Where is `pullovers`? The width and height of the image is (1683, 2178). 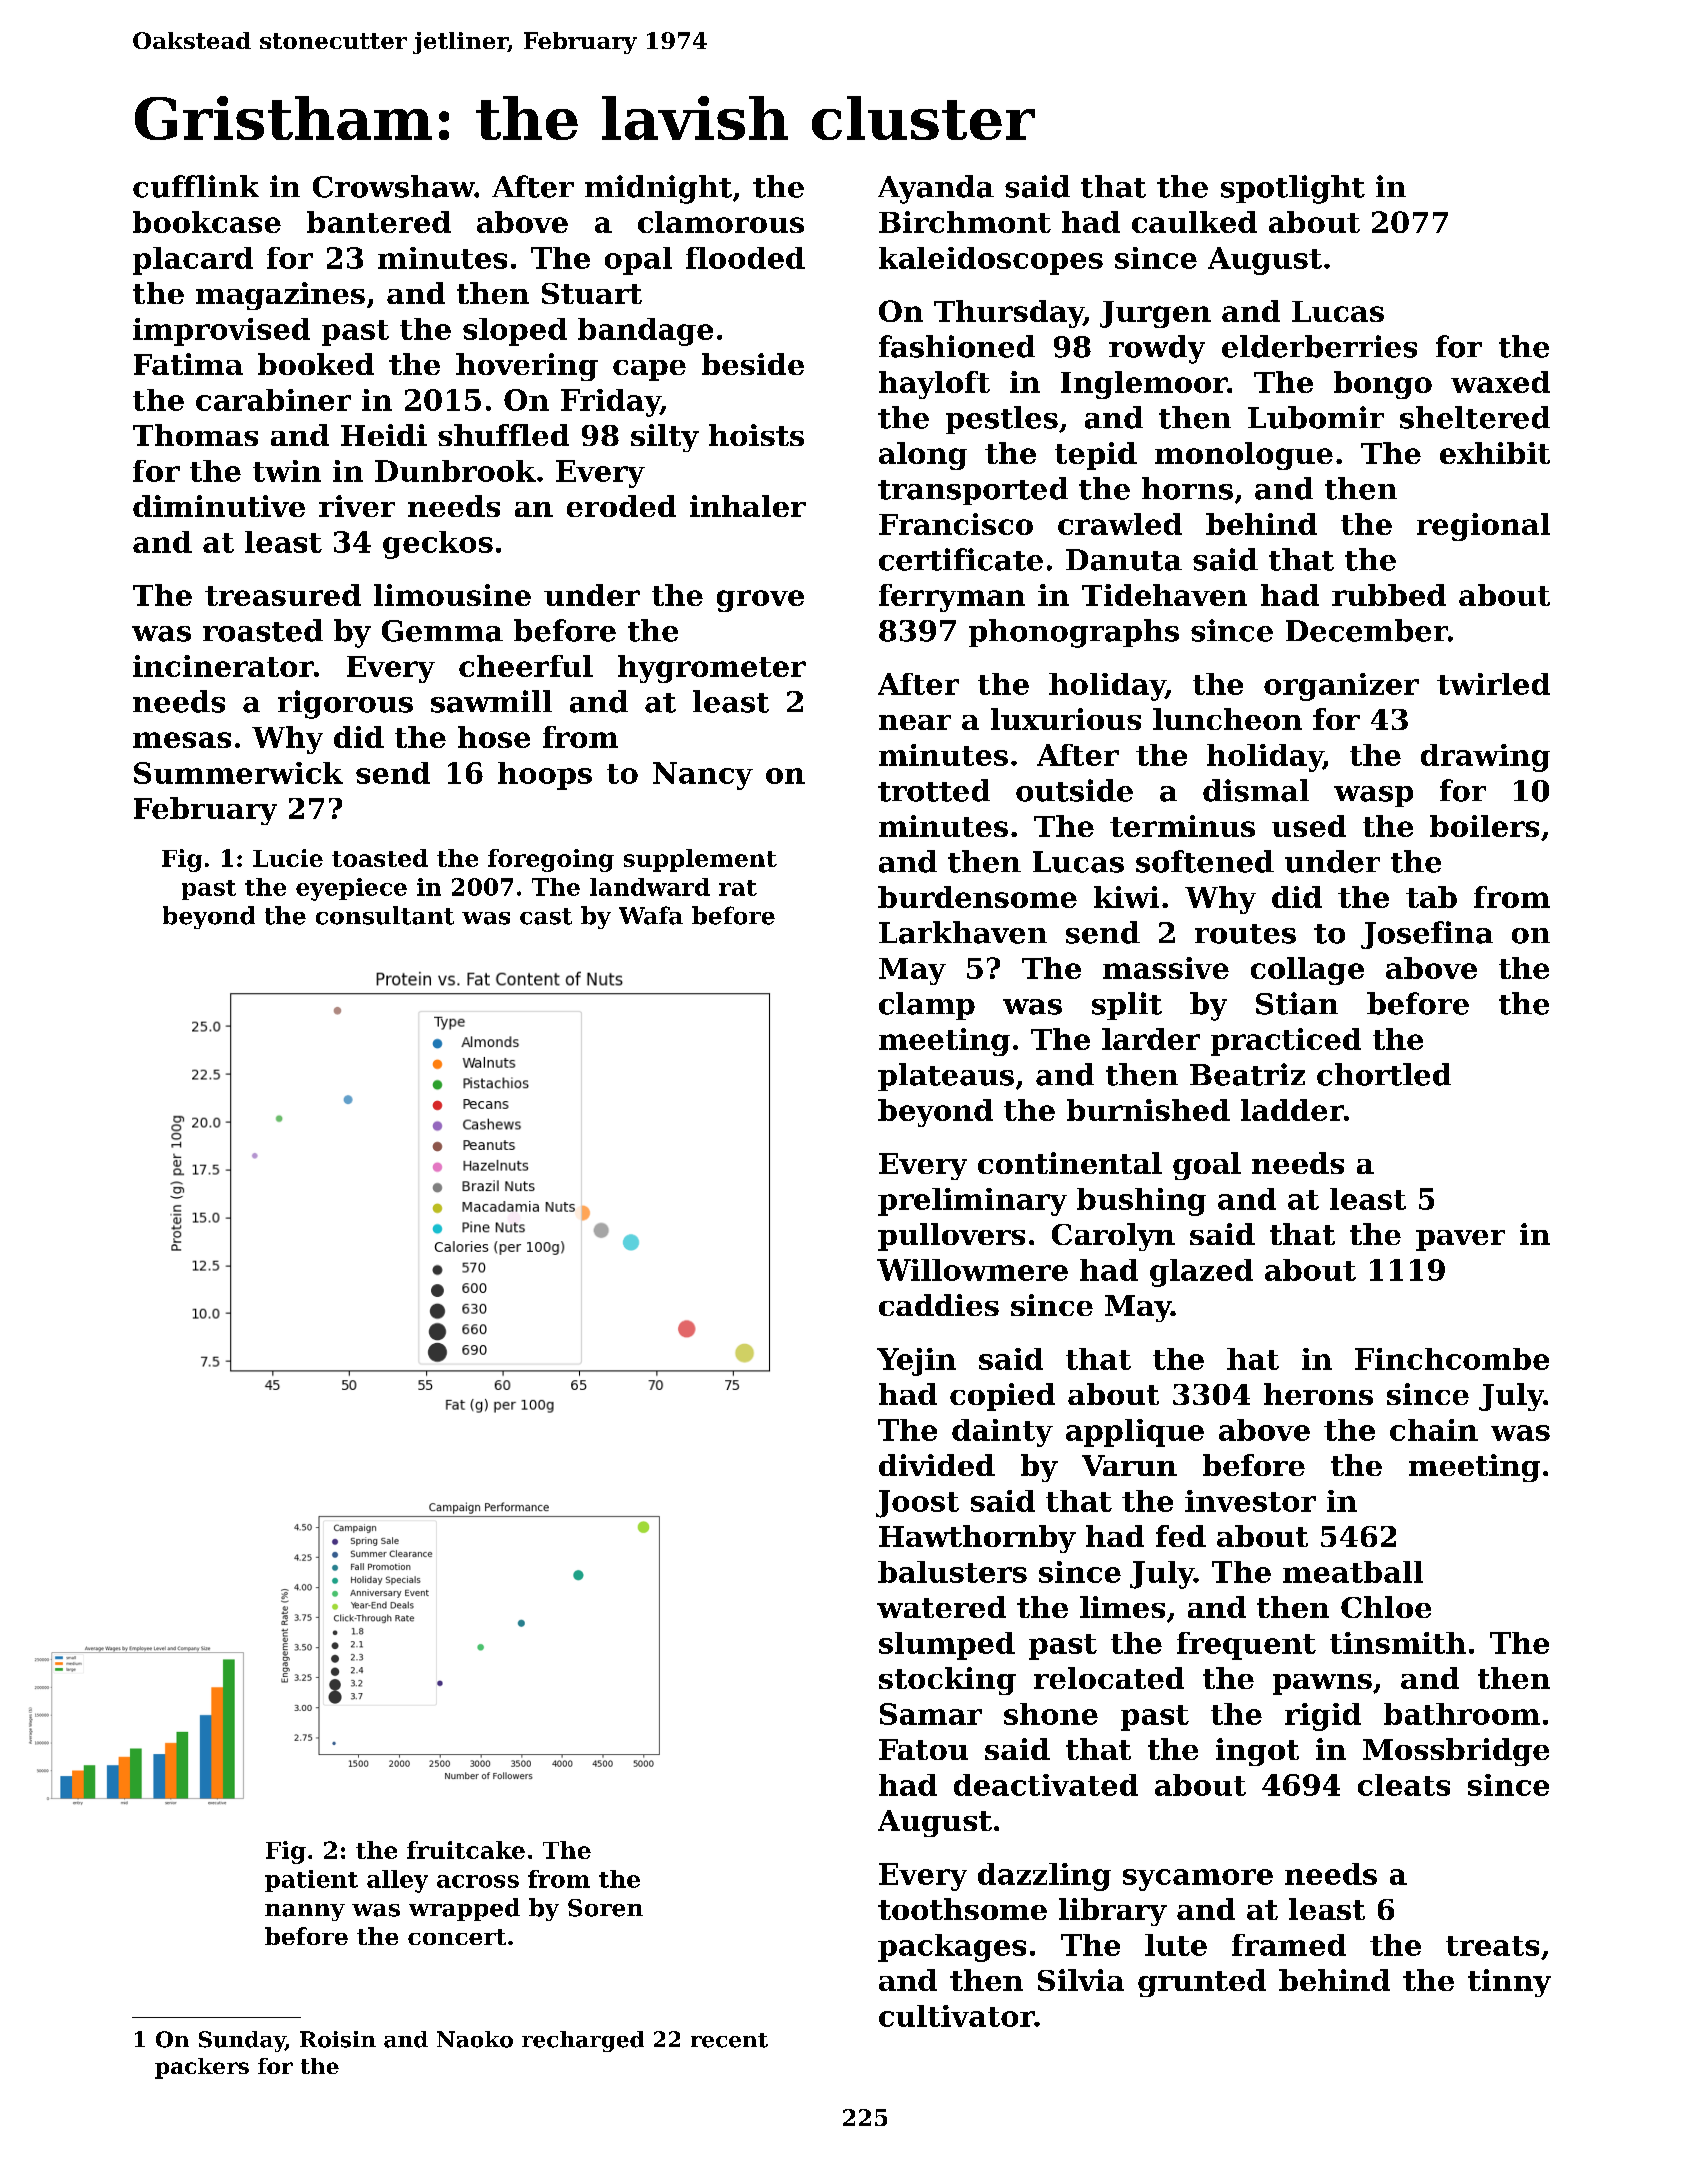 pullovers is located at coordinates (951, 1237).
